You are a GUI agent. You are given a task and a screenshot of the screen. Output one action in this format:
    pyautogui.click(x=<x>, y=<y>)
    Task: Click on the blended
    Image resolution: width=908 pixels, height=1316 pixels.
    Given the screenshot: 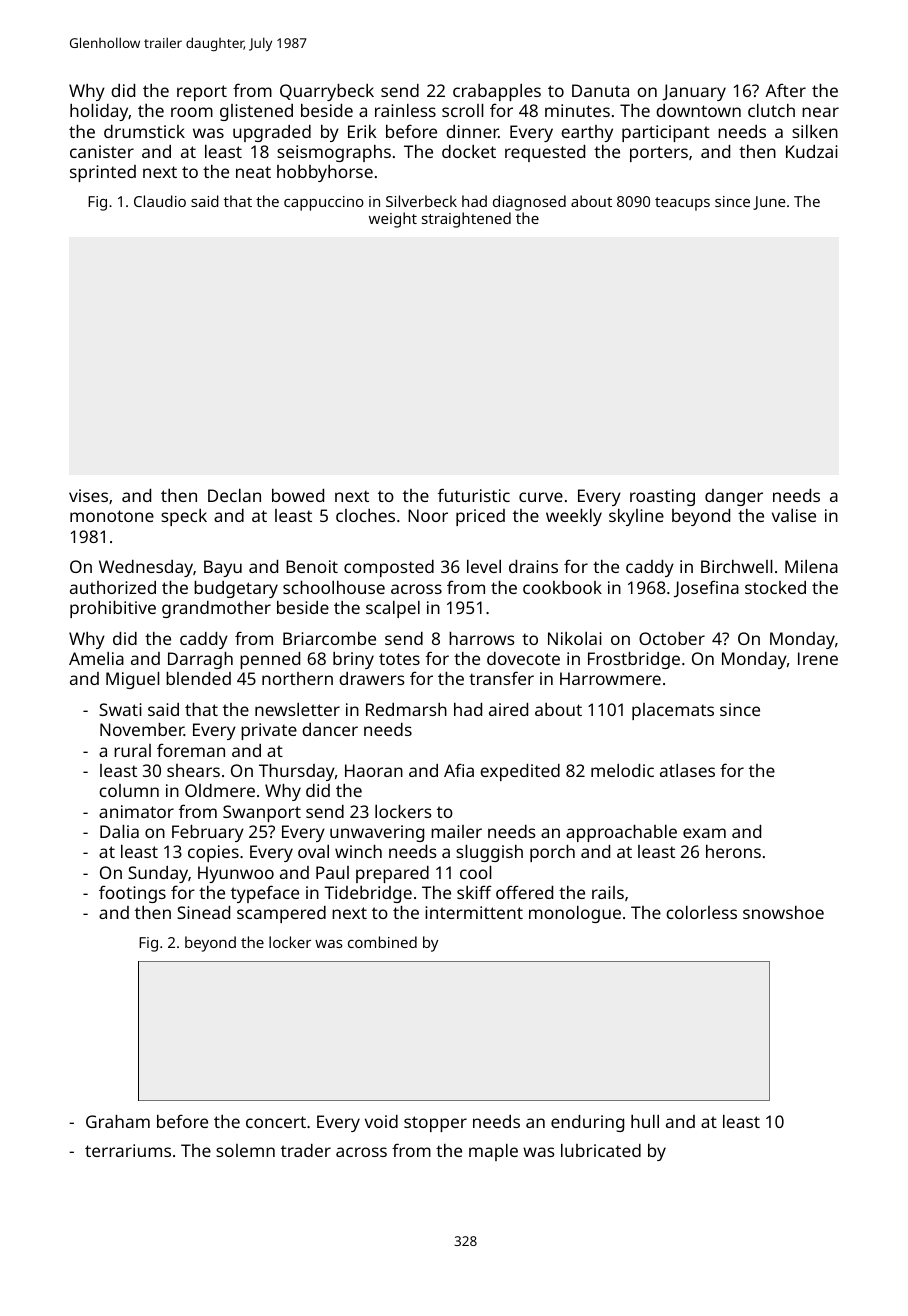 What is the action you would take?
    pyautogui.click(x=198, y=678)
